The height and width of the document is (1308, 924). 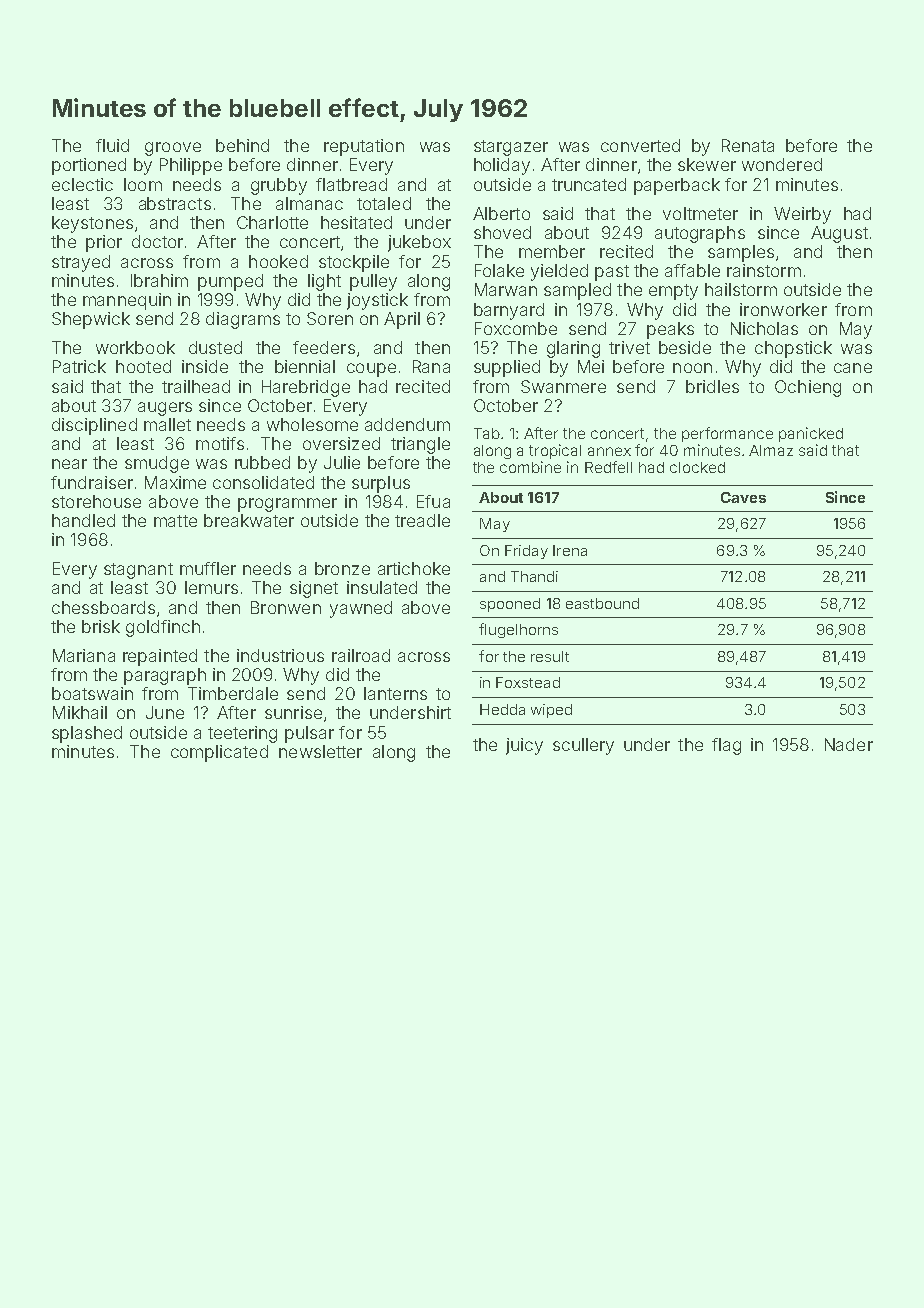 I want to click on wondered, so click(x=782, y=164).
